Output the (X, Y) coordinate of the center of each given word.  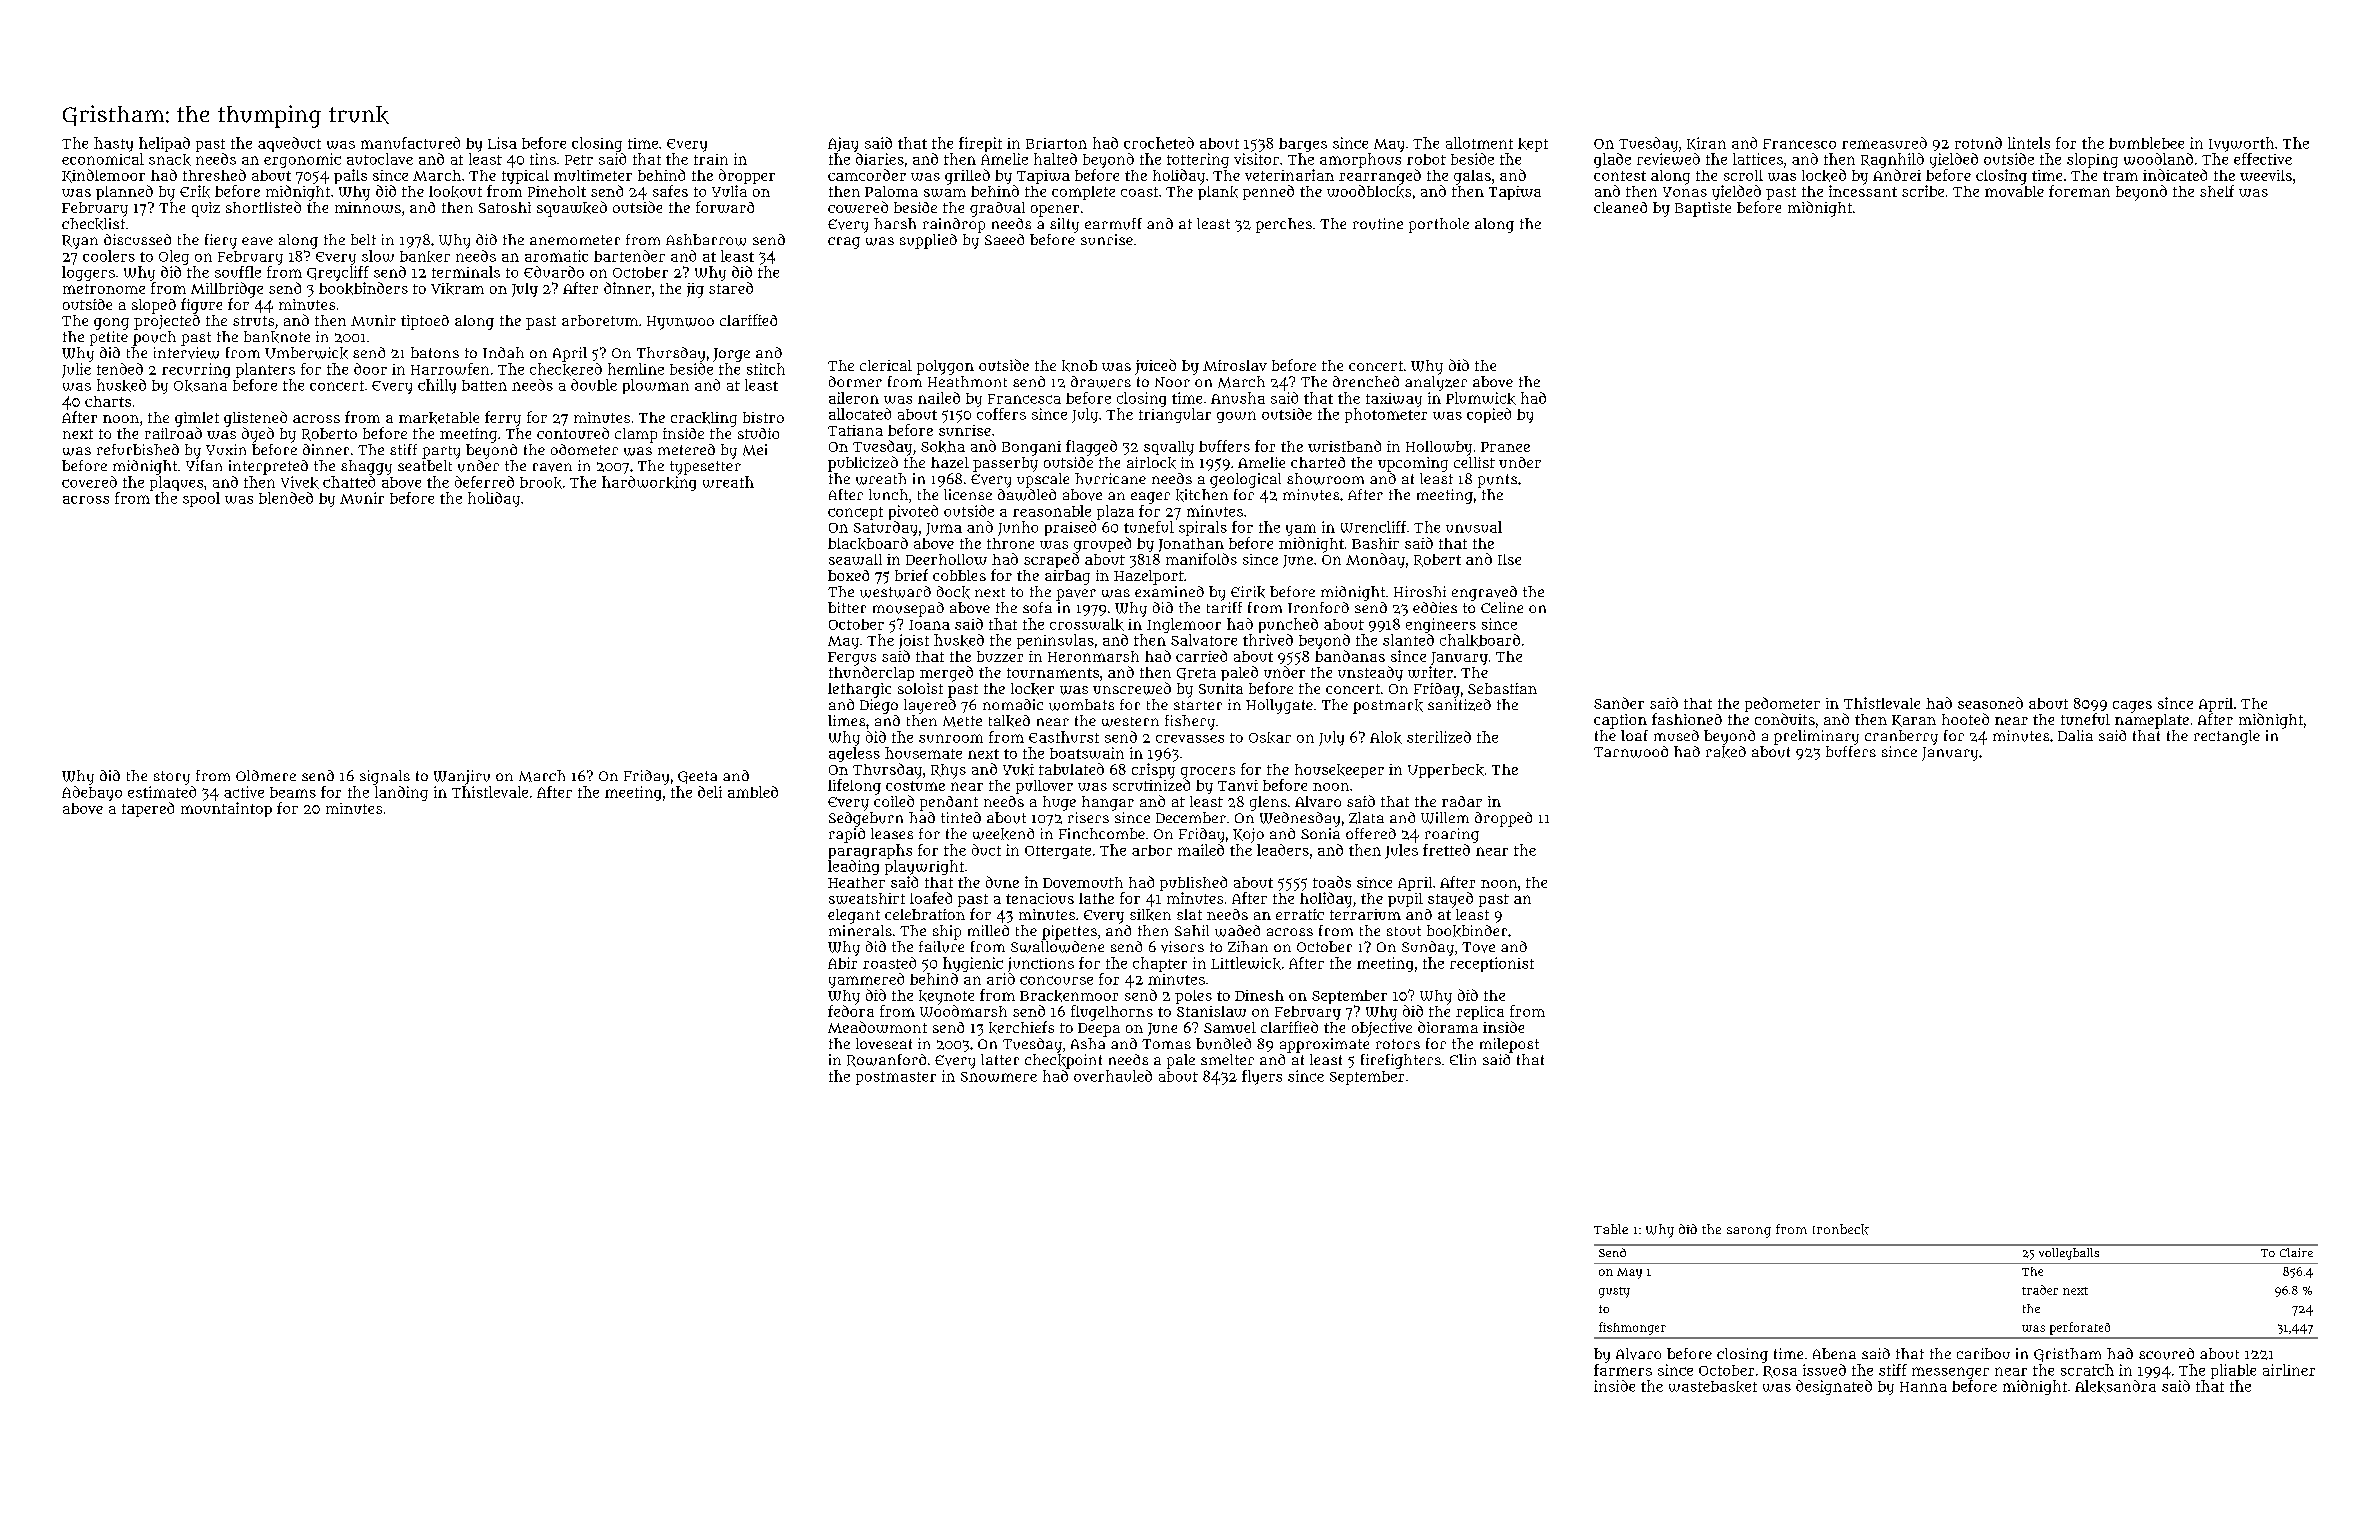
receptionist (1492, 964)
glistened (255, 419)
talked (1009, 721)
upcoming (1413, 464)
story (172, 778)
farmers (1623, 1370)
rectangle (2227, 737)
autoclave (380, 159)
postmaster (896, 1078)
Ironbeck (1841, 1229)
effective (2263, 159)
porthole (1439, 225)
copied (1489, 415)
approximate (1324, 1045)
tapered (148, 809)
